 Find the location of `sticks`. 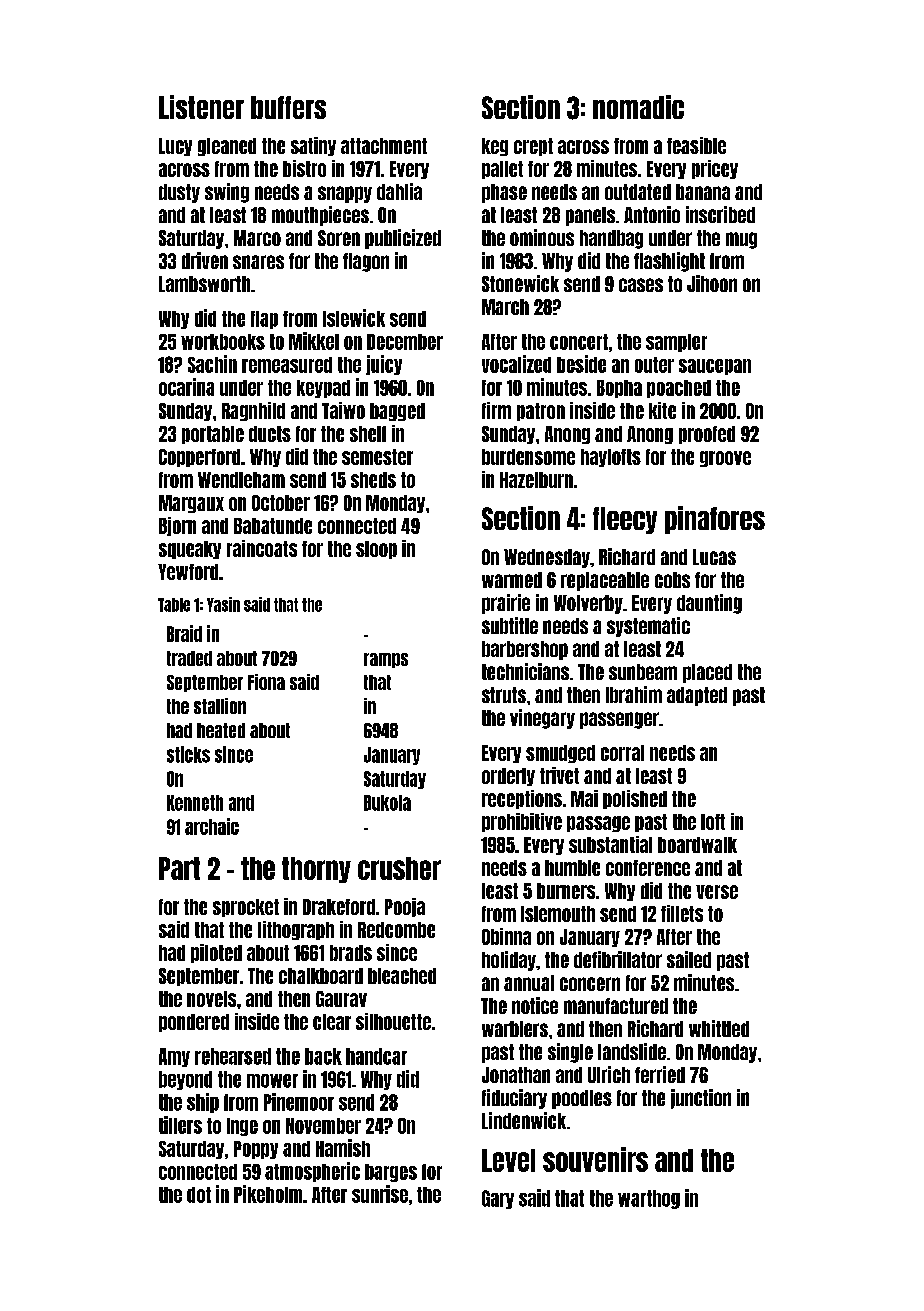

sticks is located at coordinates (188, 754).
